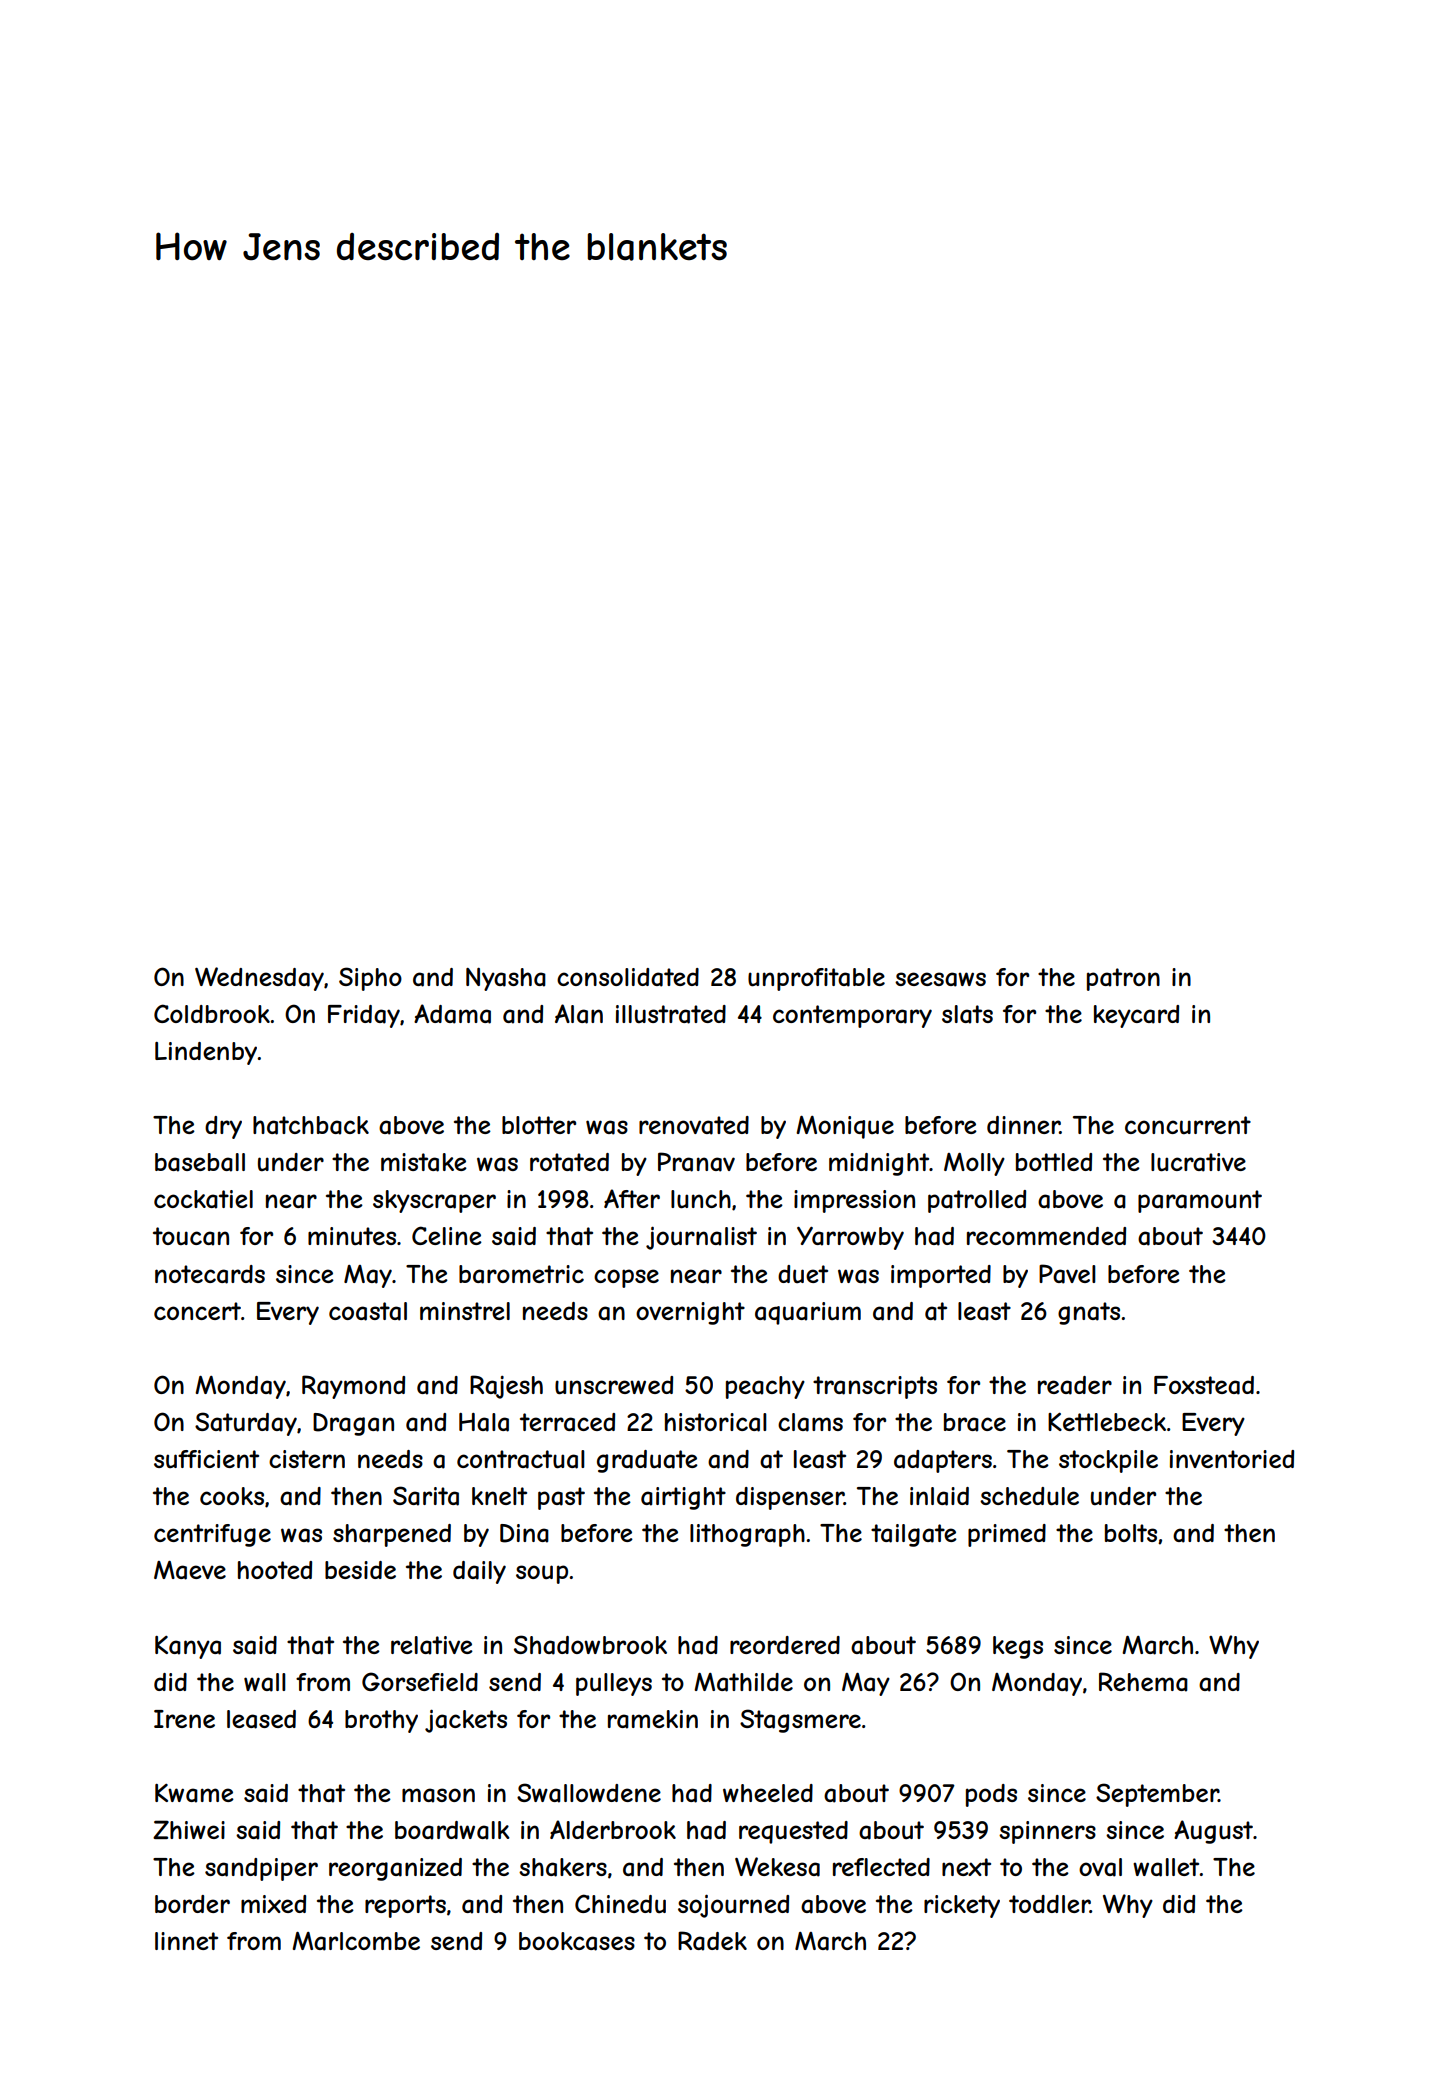 This screenshot has width=1450, height=2100. I want to click on centrifuge, so click(212, 1535).
